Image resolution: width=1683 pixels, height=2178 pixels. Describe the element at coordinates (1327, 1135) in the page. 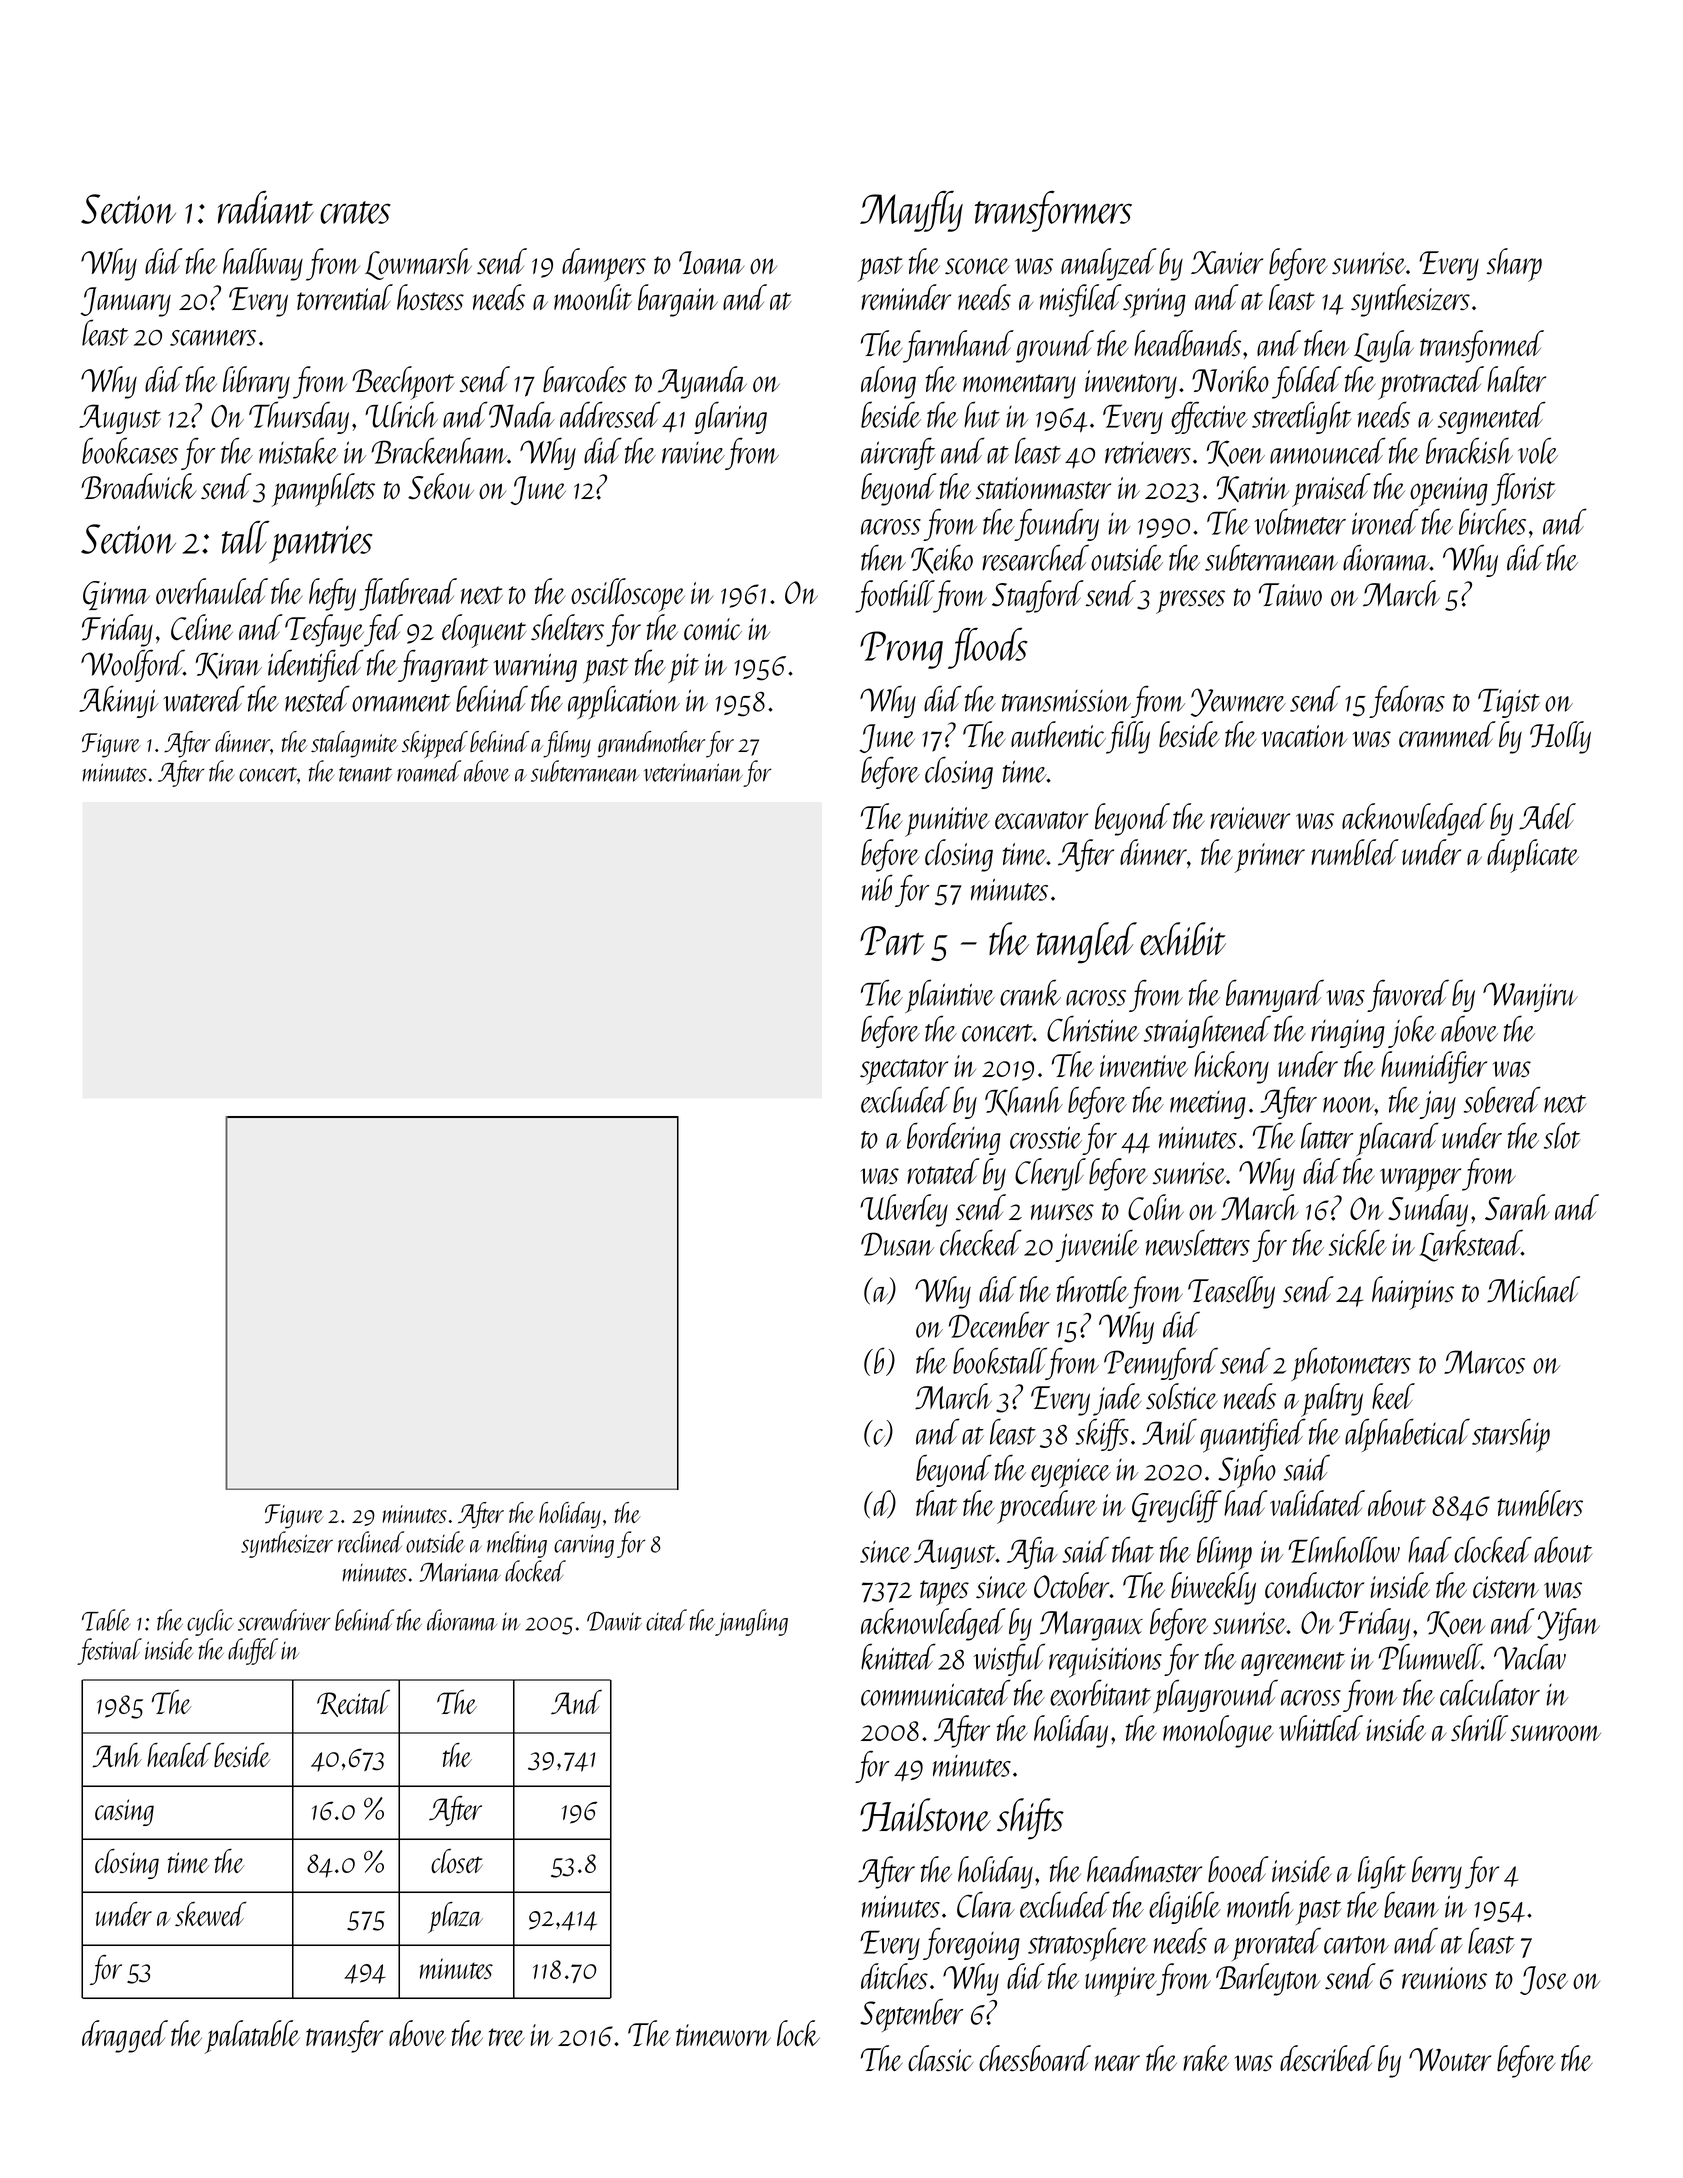

I see `latter` at that location.
